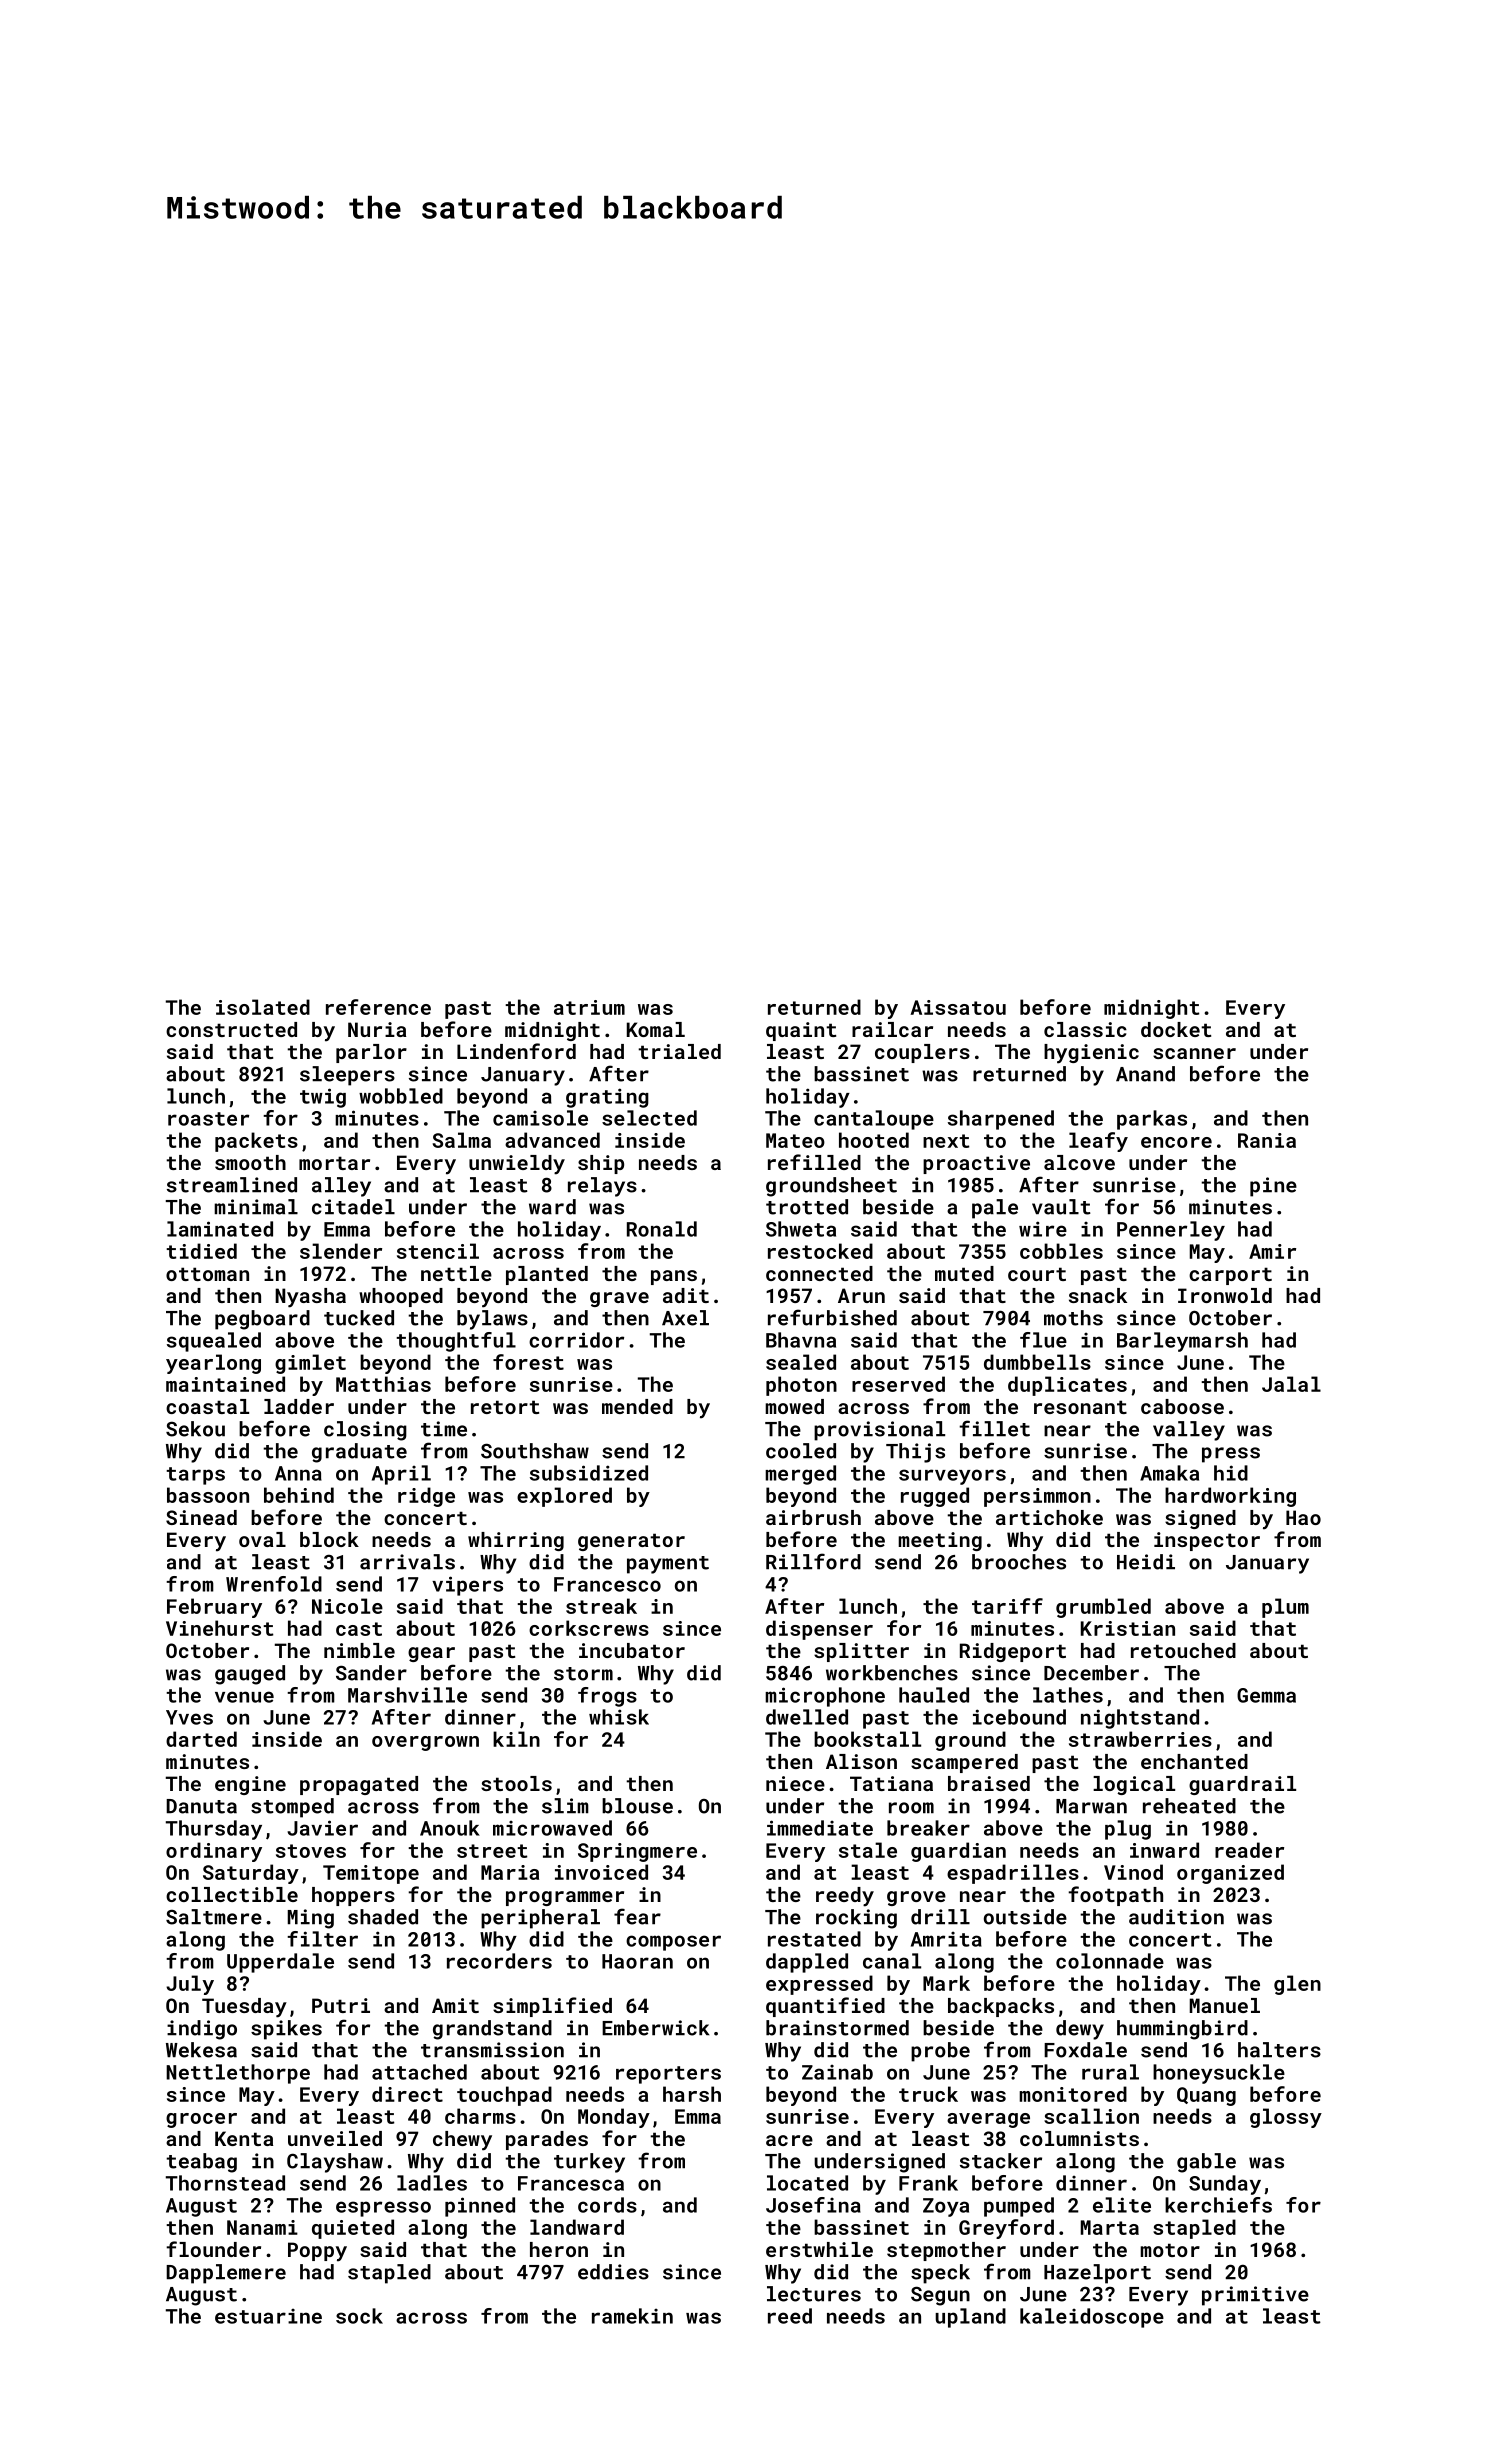 This page has height=2464, width=1496. What do you see at coordinates (201, 2120) in the page?
I see `grocer` at bounding box center [201, 2120].
